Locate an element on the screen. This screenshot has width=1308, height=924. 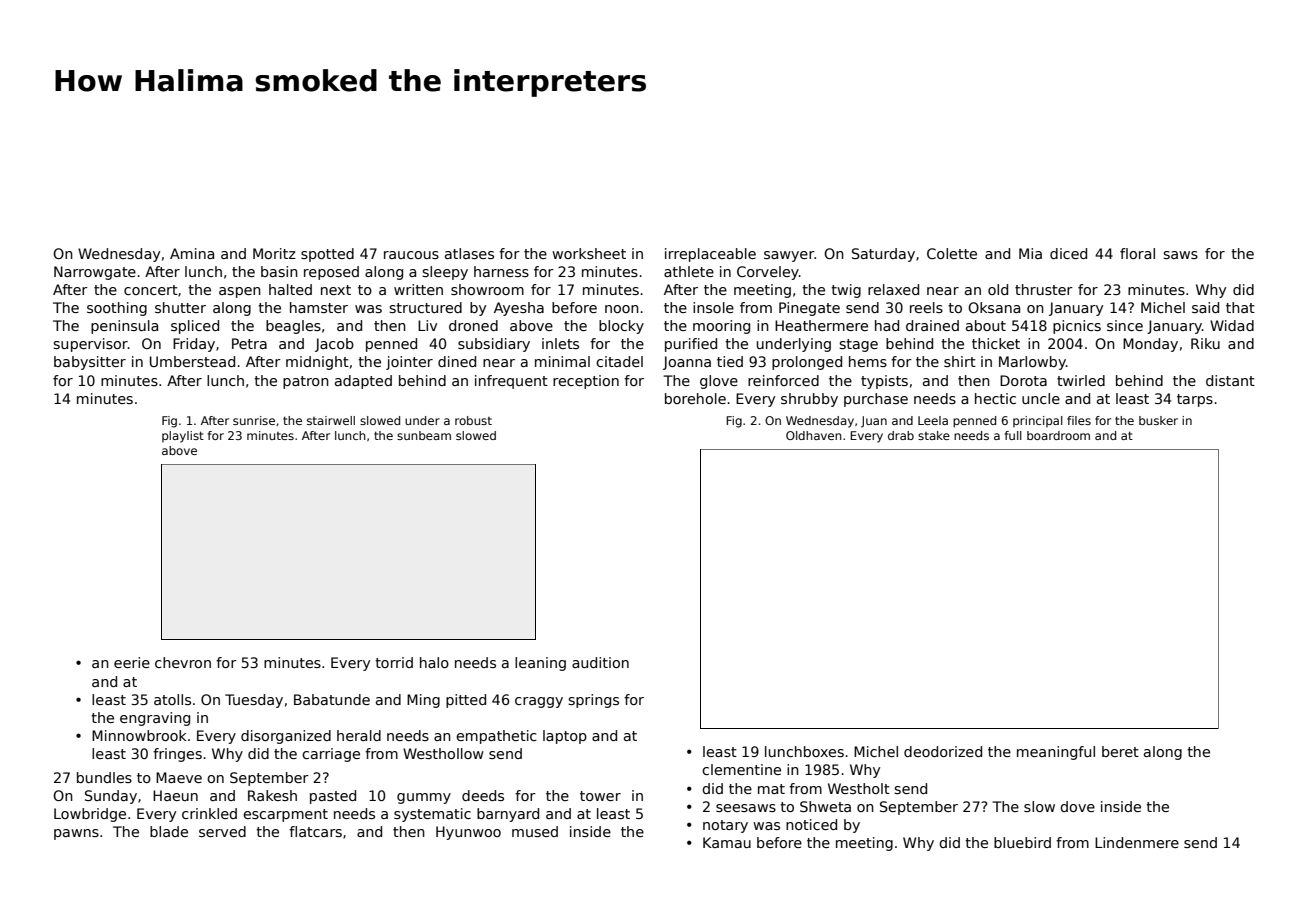
Moritz is located at coordinates (274, 253).
